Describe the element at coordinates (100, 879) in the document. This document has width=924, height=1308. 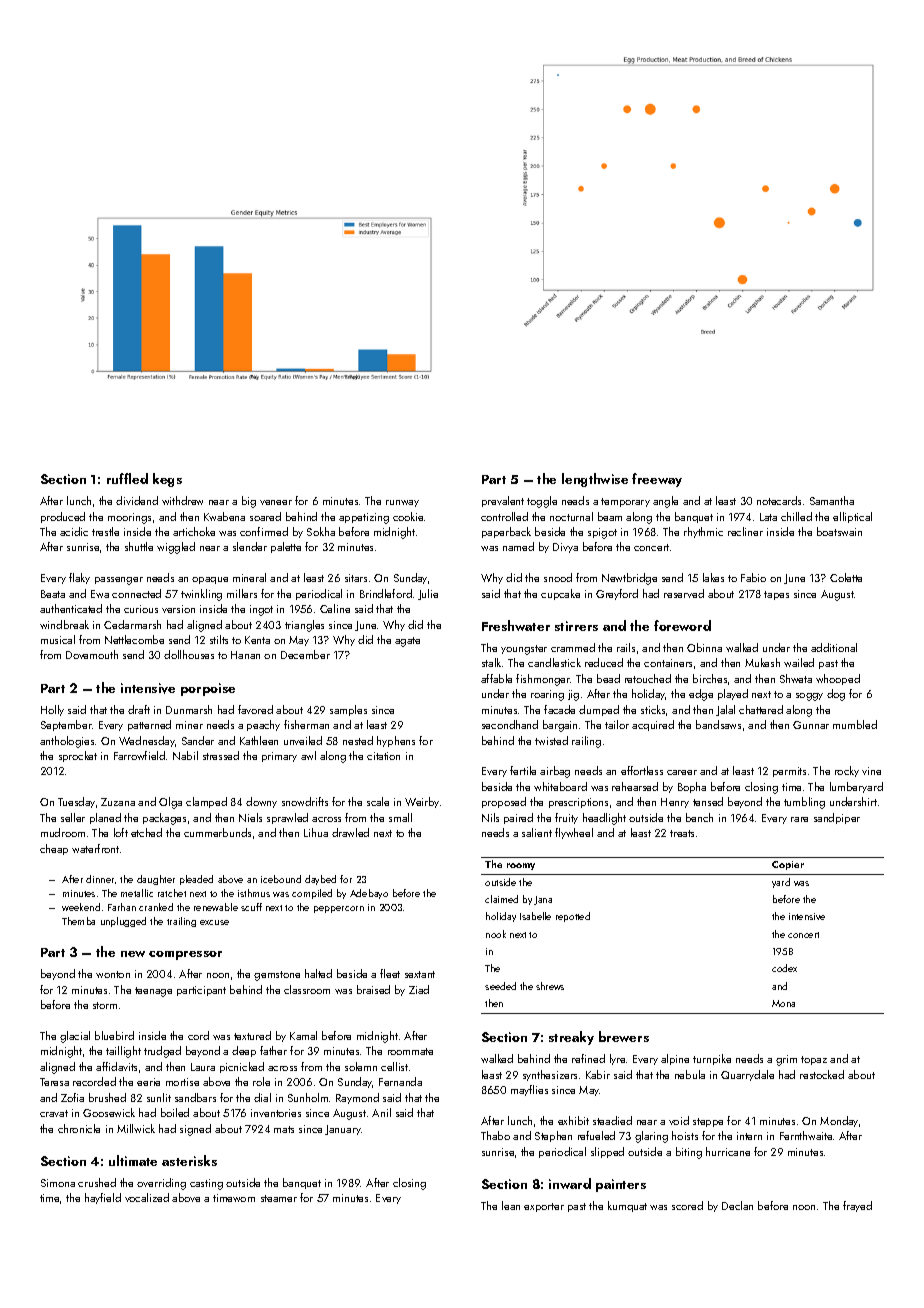
I see `dinner` at that location.
